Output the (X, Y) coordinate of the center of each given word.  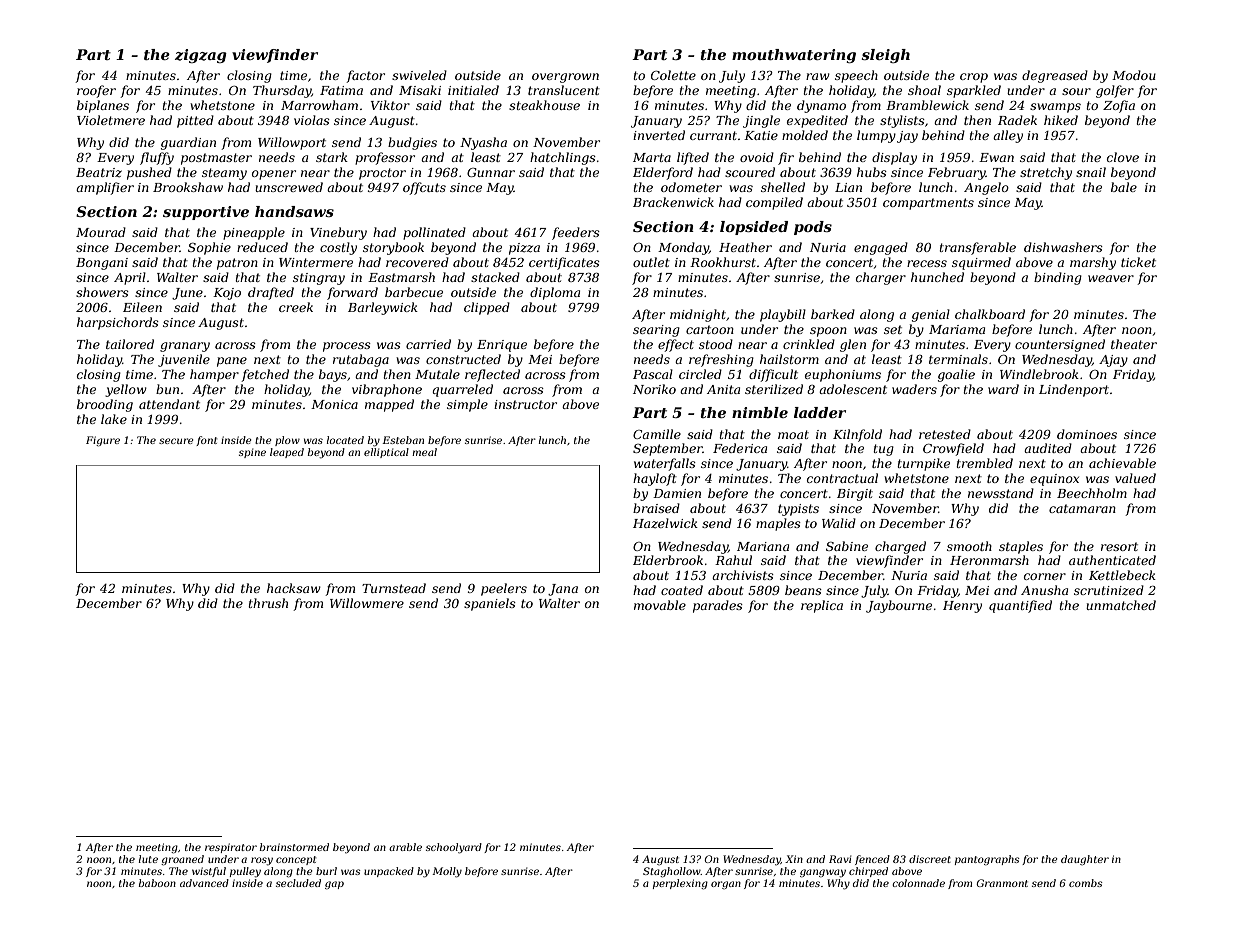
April (130, 278)
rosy (262, 861)
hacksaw (294, 588)
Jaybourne (899, 606)
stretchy (1046, 173)
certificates (564, 263)
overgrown (565, 78)
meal (424, 452)
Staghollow (672, 872)
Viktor (390, 105)
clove (1123, 157)
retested (945, 434)
